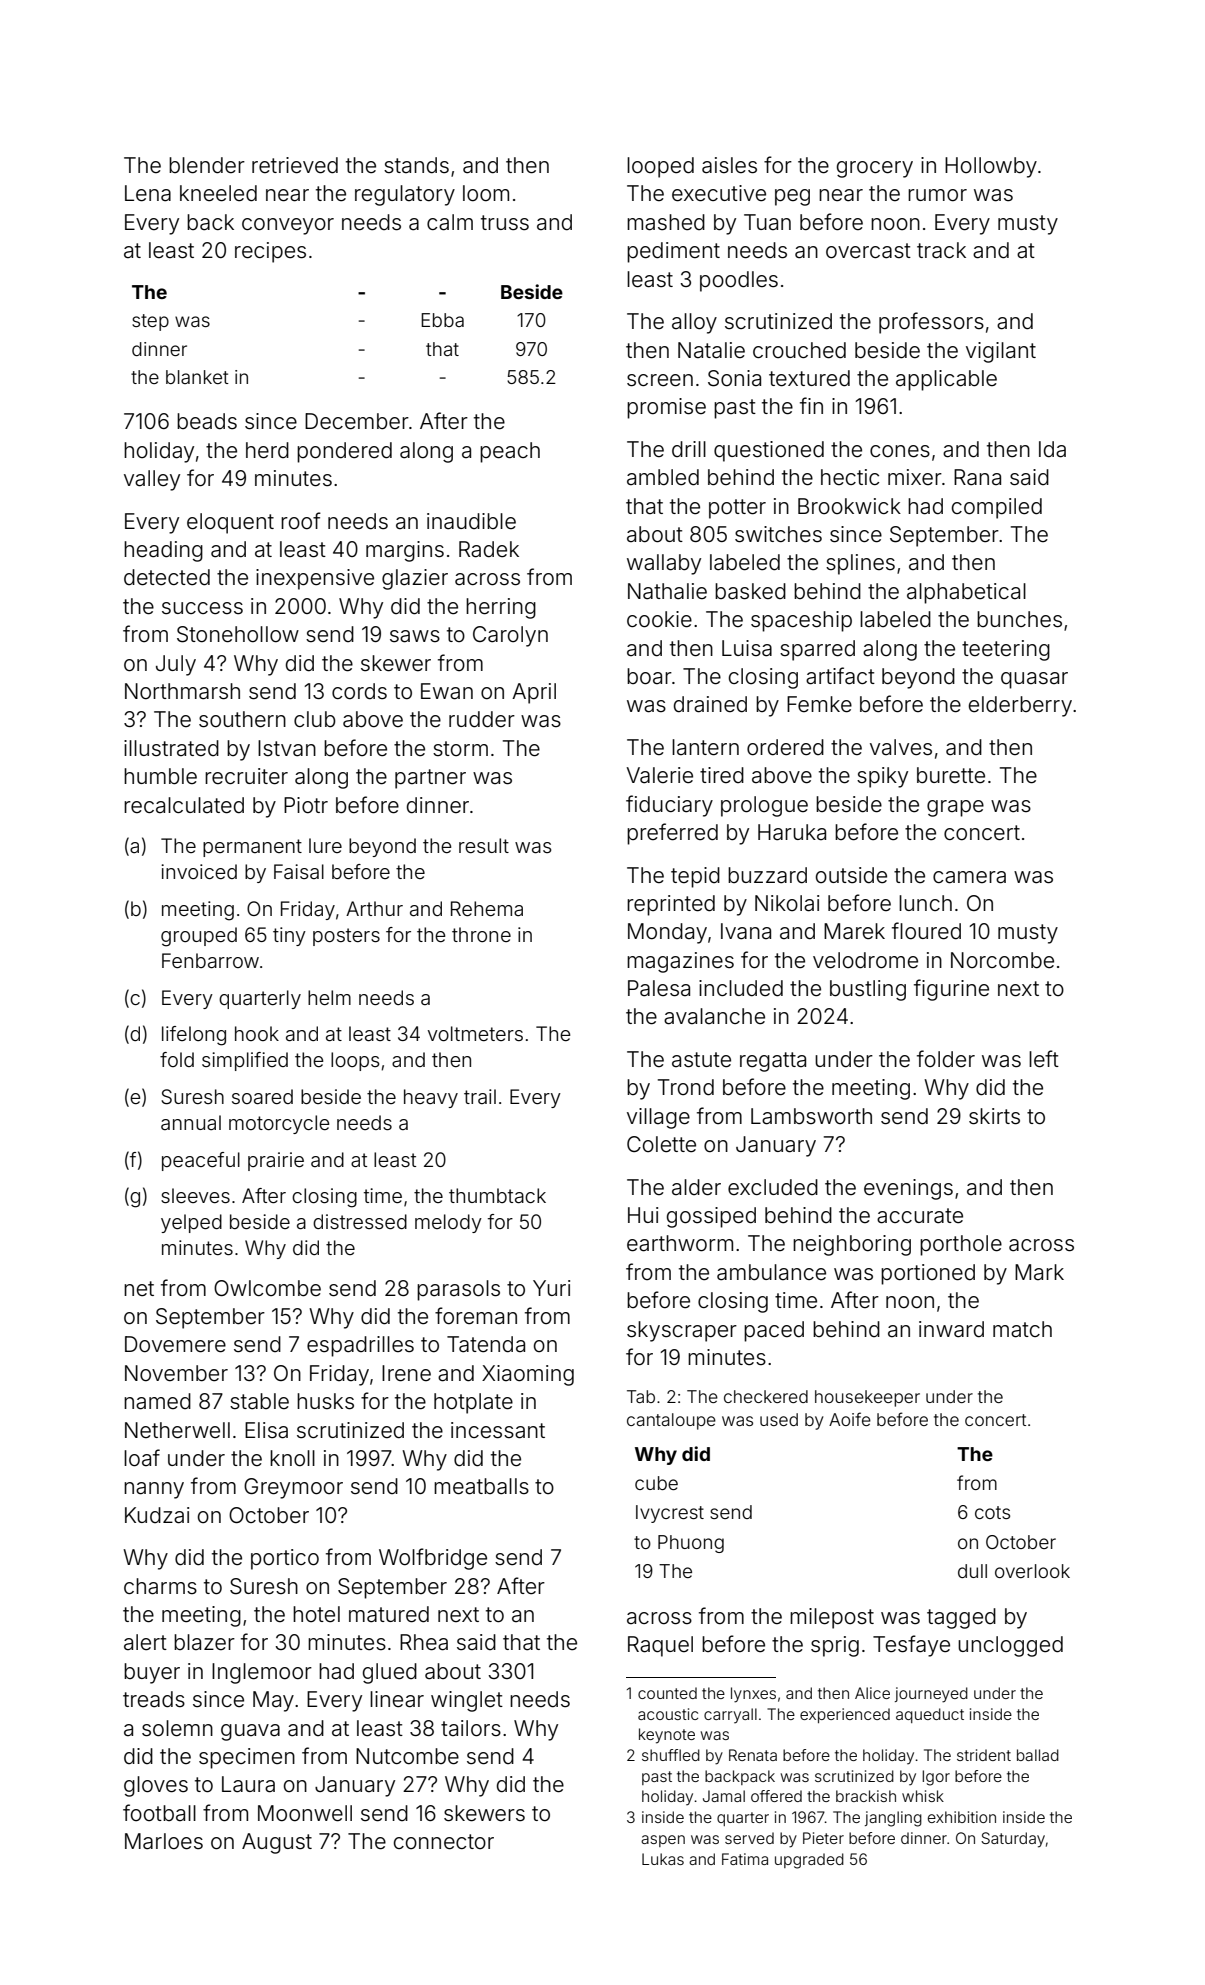 The image size is (1205, 1985). I want to click on Lena, so click(148, 193).
